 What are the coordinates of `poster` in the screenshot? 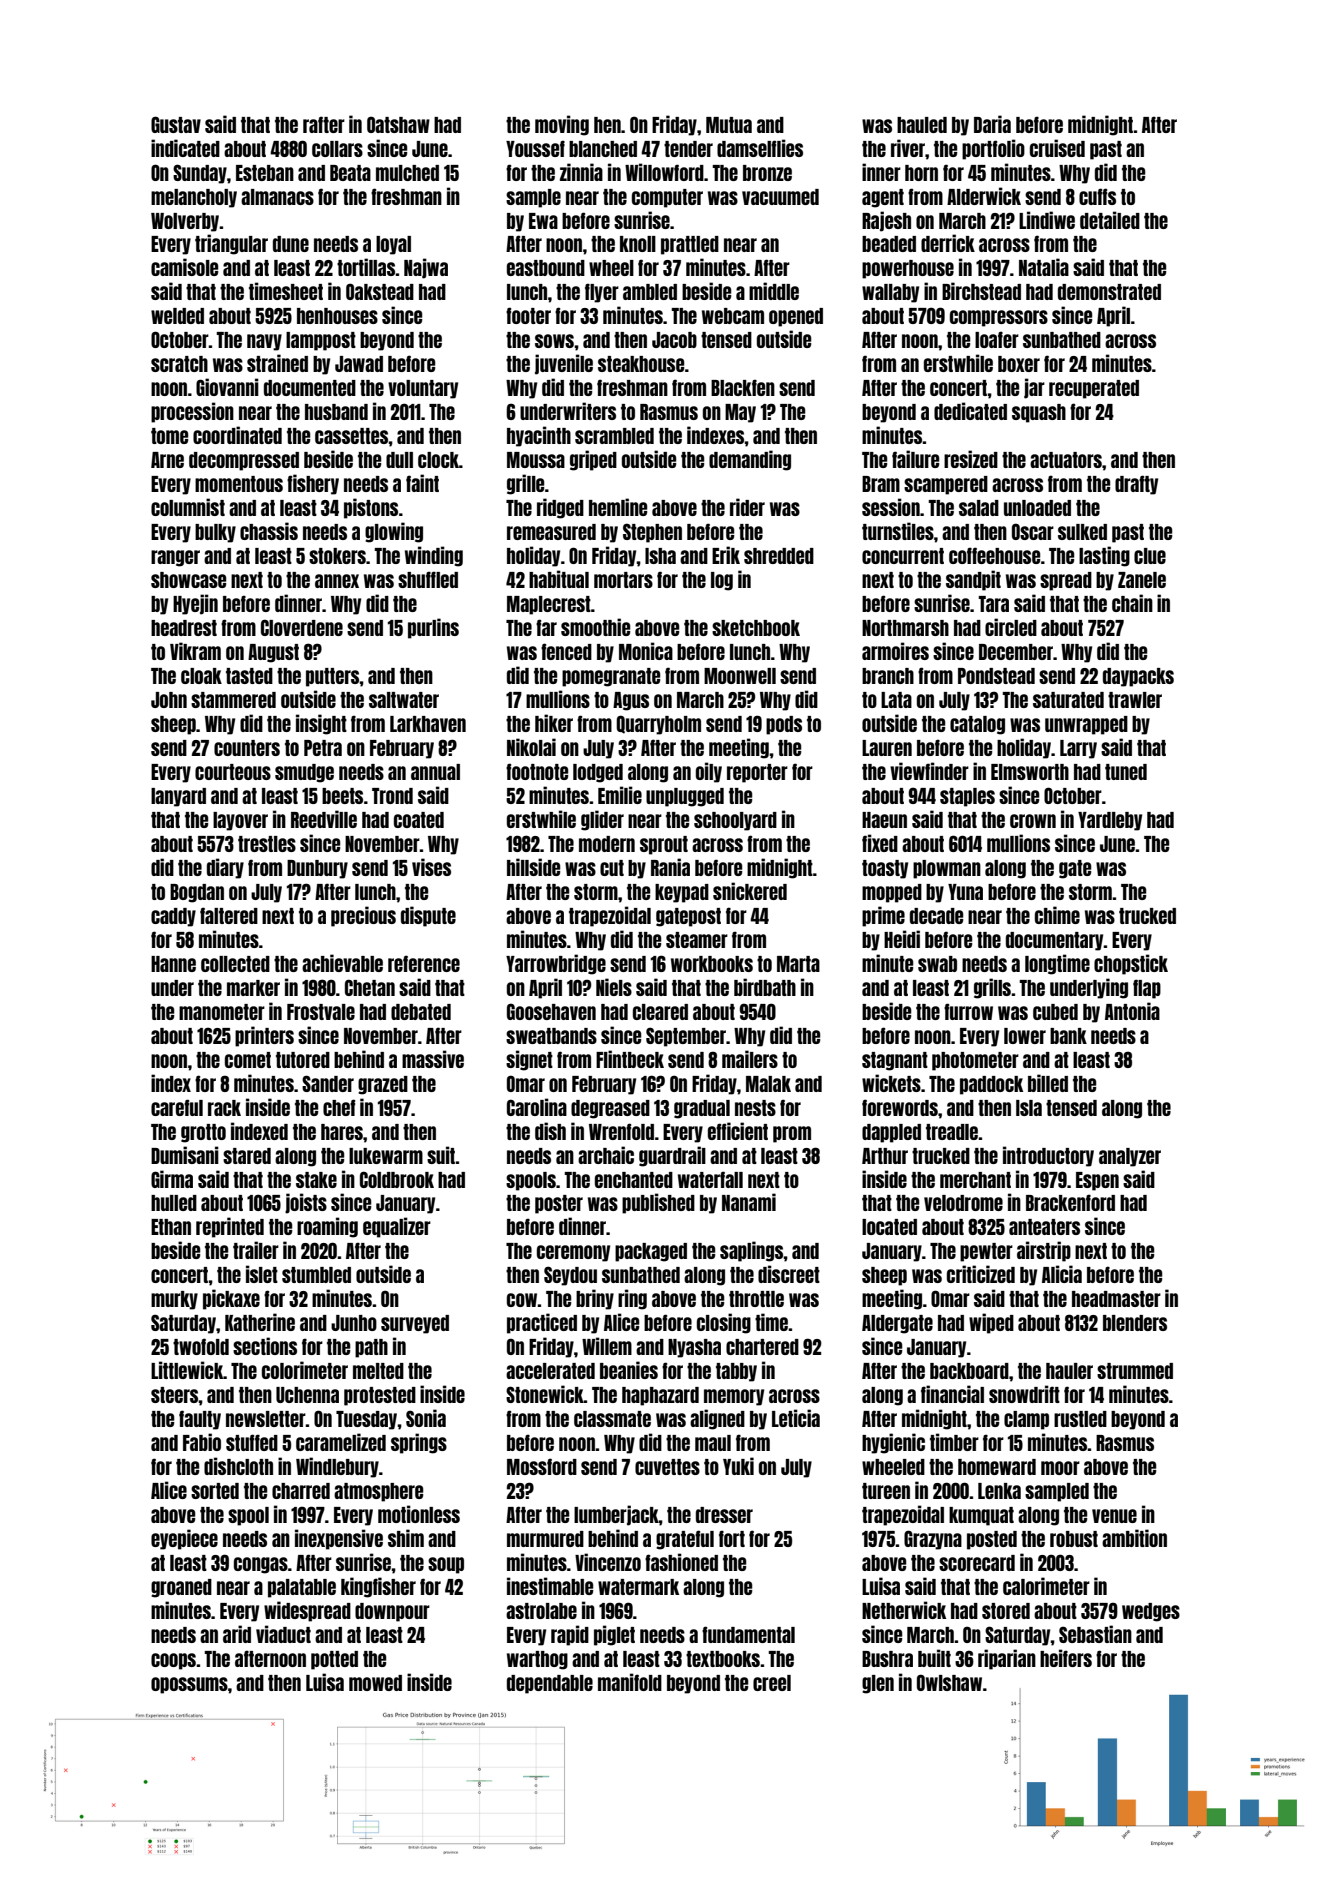 It's located at (559, 1204).
